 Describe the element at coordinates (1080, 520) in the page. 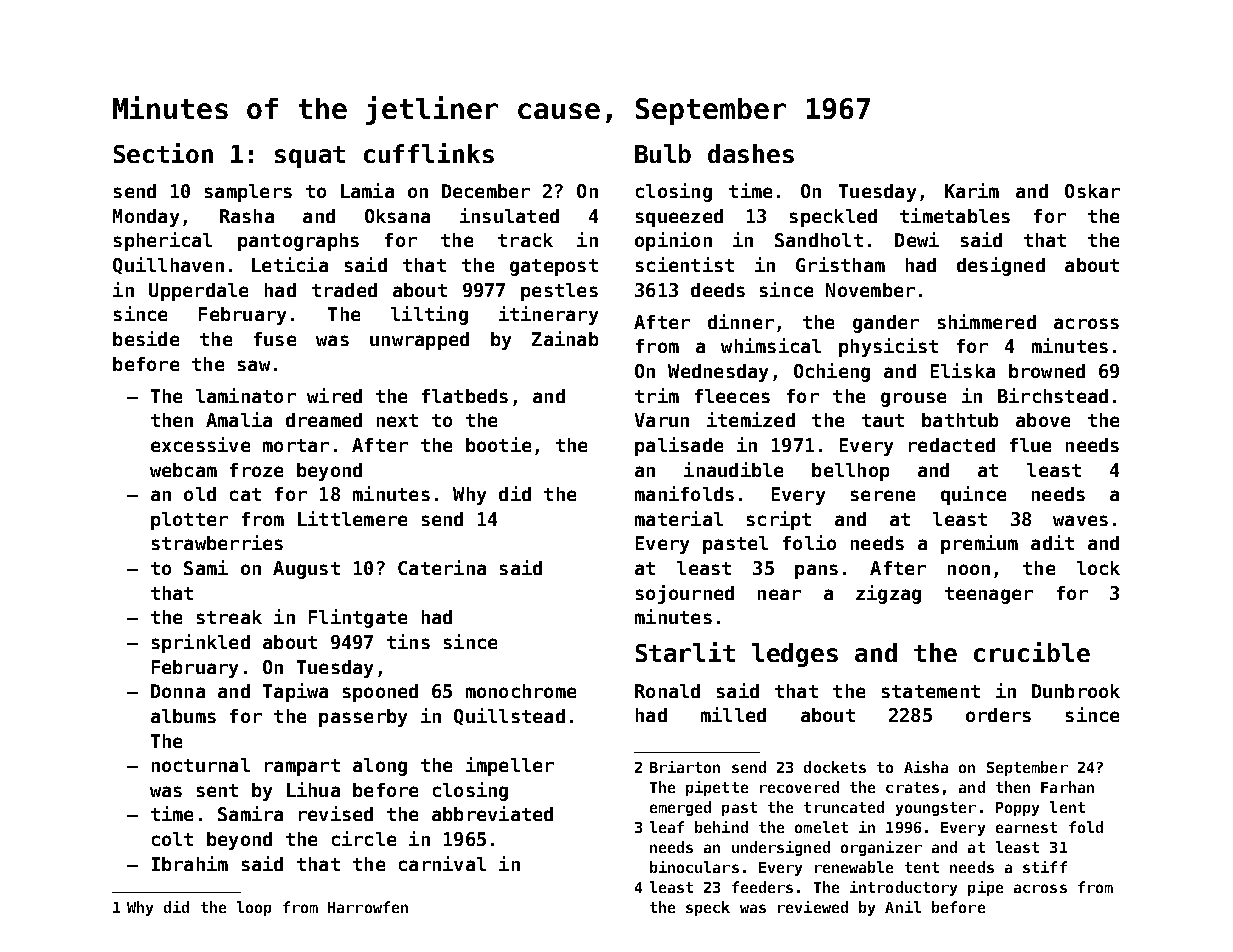

I see `waves` at that location.
